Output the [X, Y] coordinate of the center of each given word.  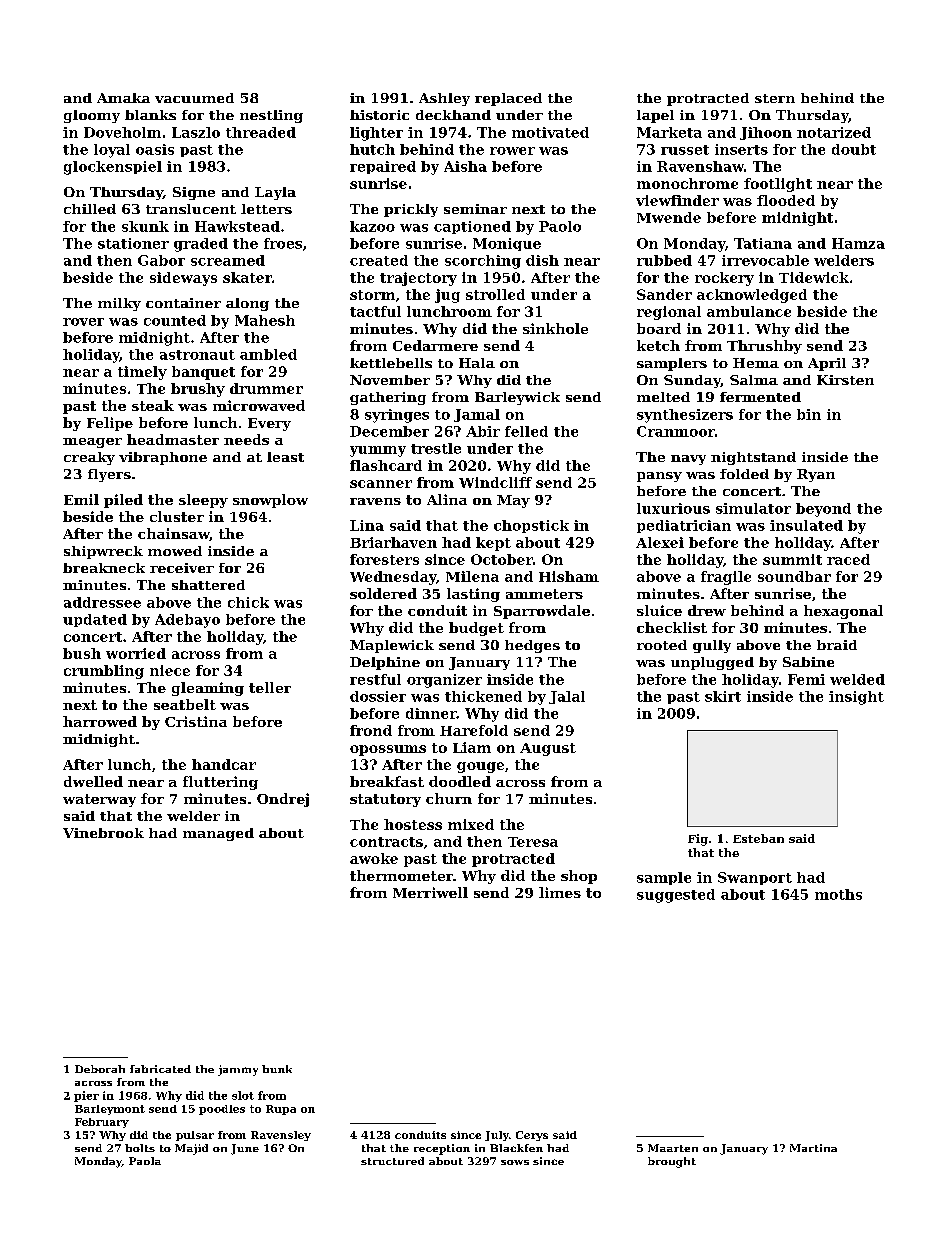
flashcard [386, 465]
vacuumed [194, 98]
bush [82, 653]
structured [392, 1161]
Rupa [281, 1110]
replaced [508, 99]
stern [775, 98]
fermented [760, 397]
